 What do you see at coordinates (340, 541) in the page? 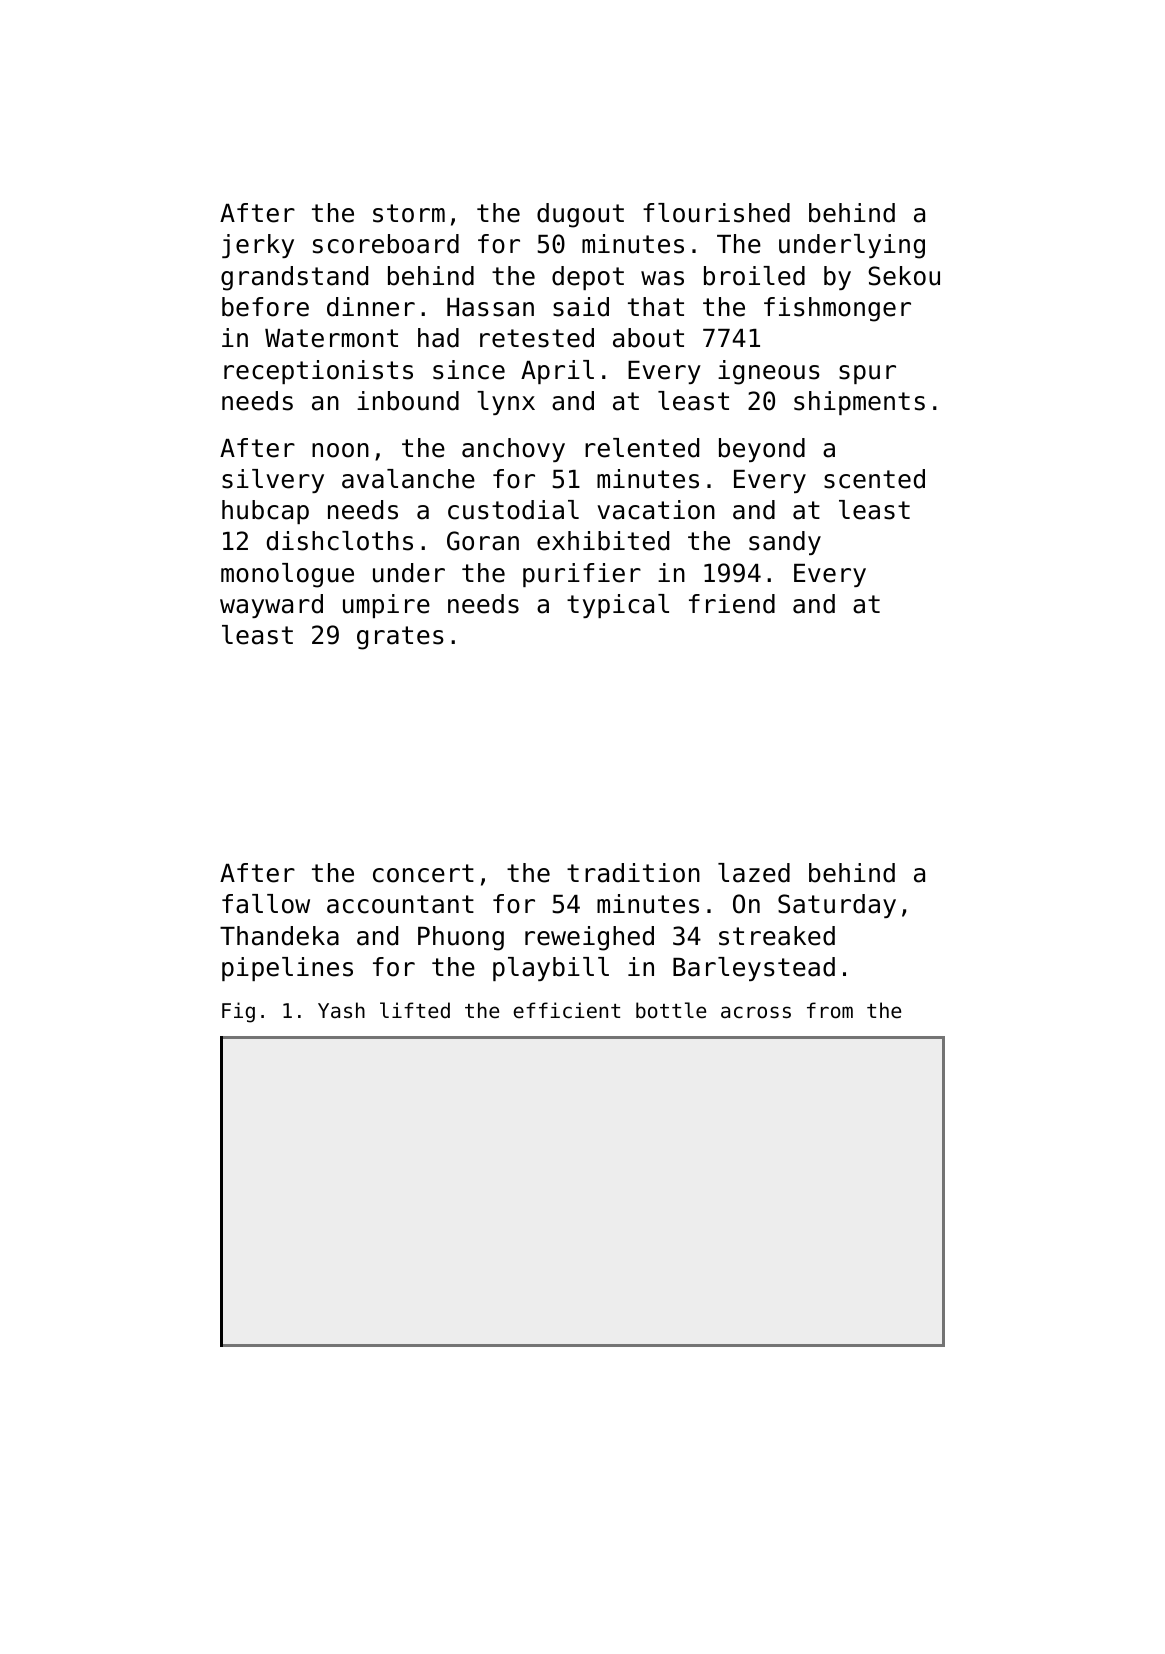
I see `dishcloths` at bounding box center [340, 541].
